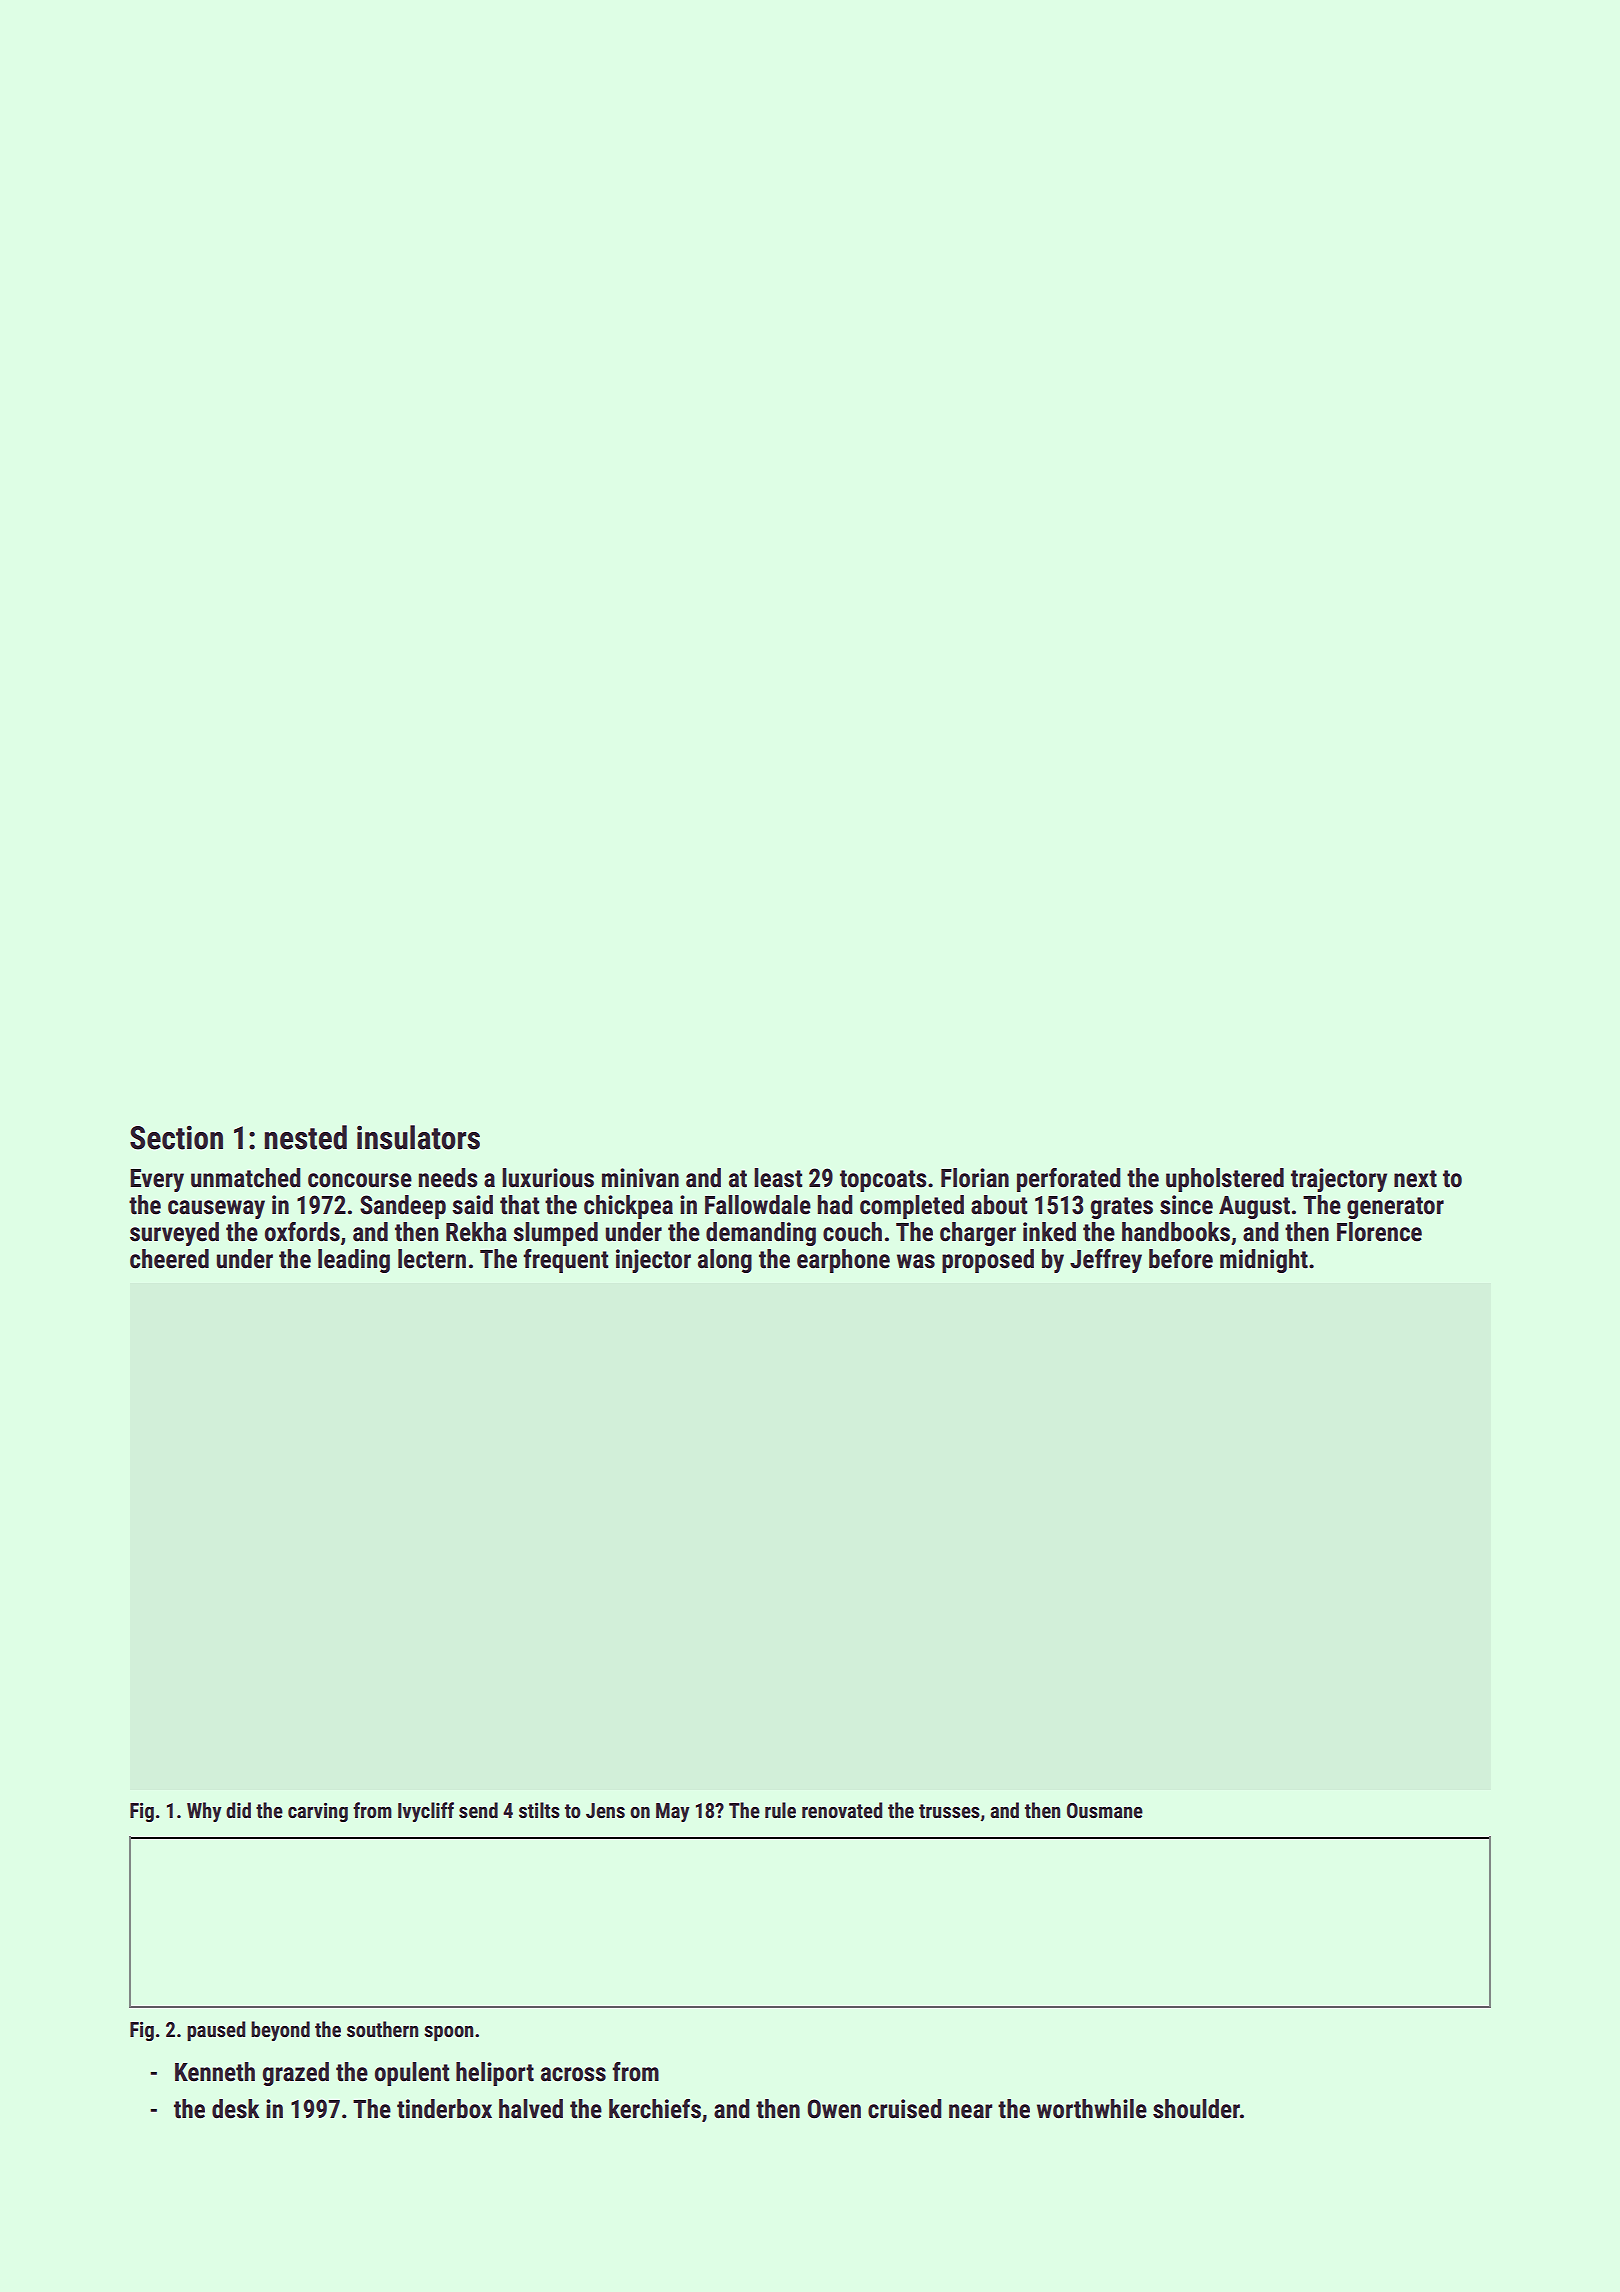 The height and width of the screenshot is (2292, 1620). I want to click on Ousmane, so click(1105, 1810).
